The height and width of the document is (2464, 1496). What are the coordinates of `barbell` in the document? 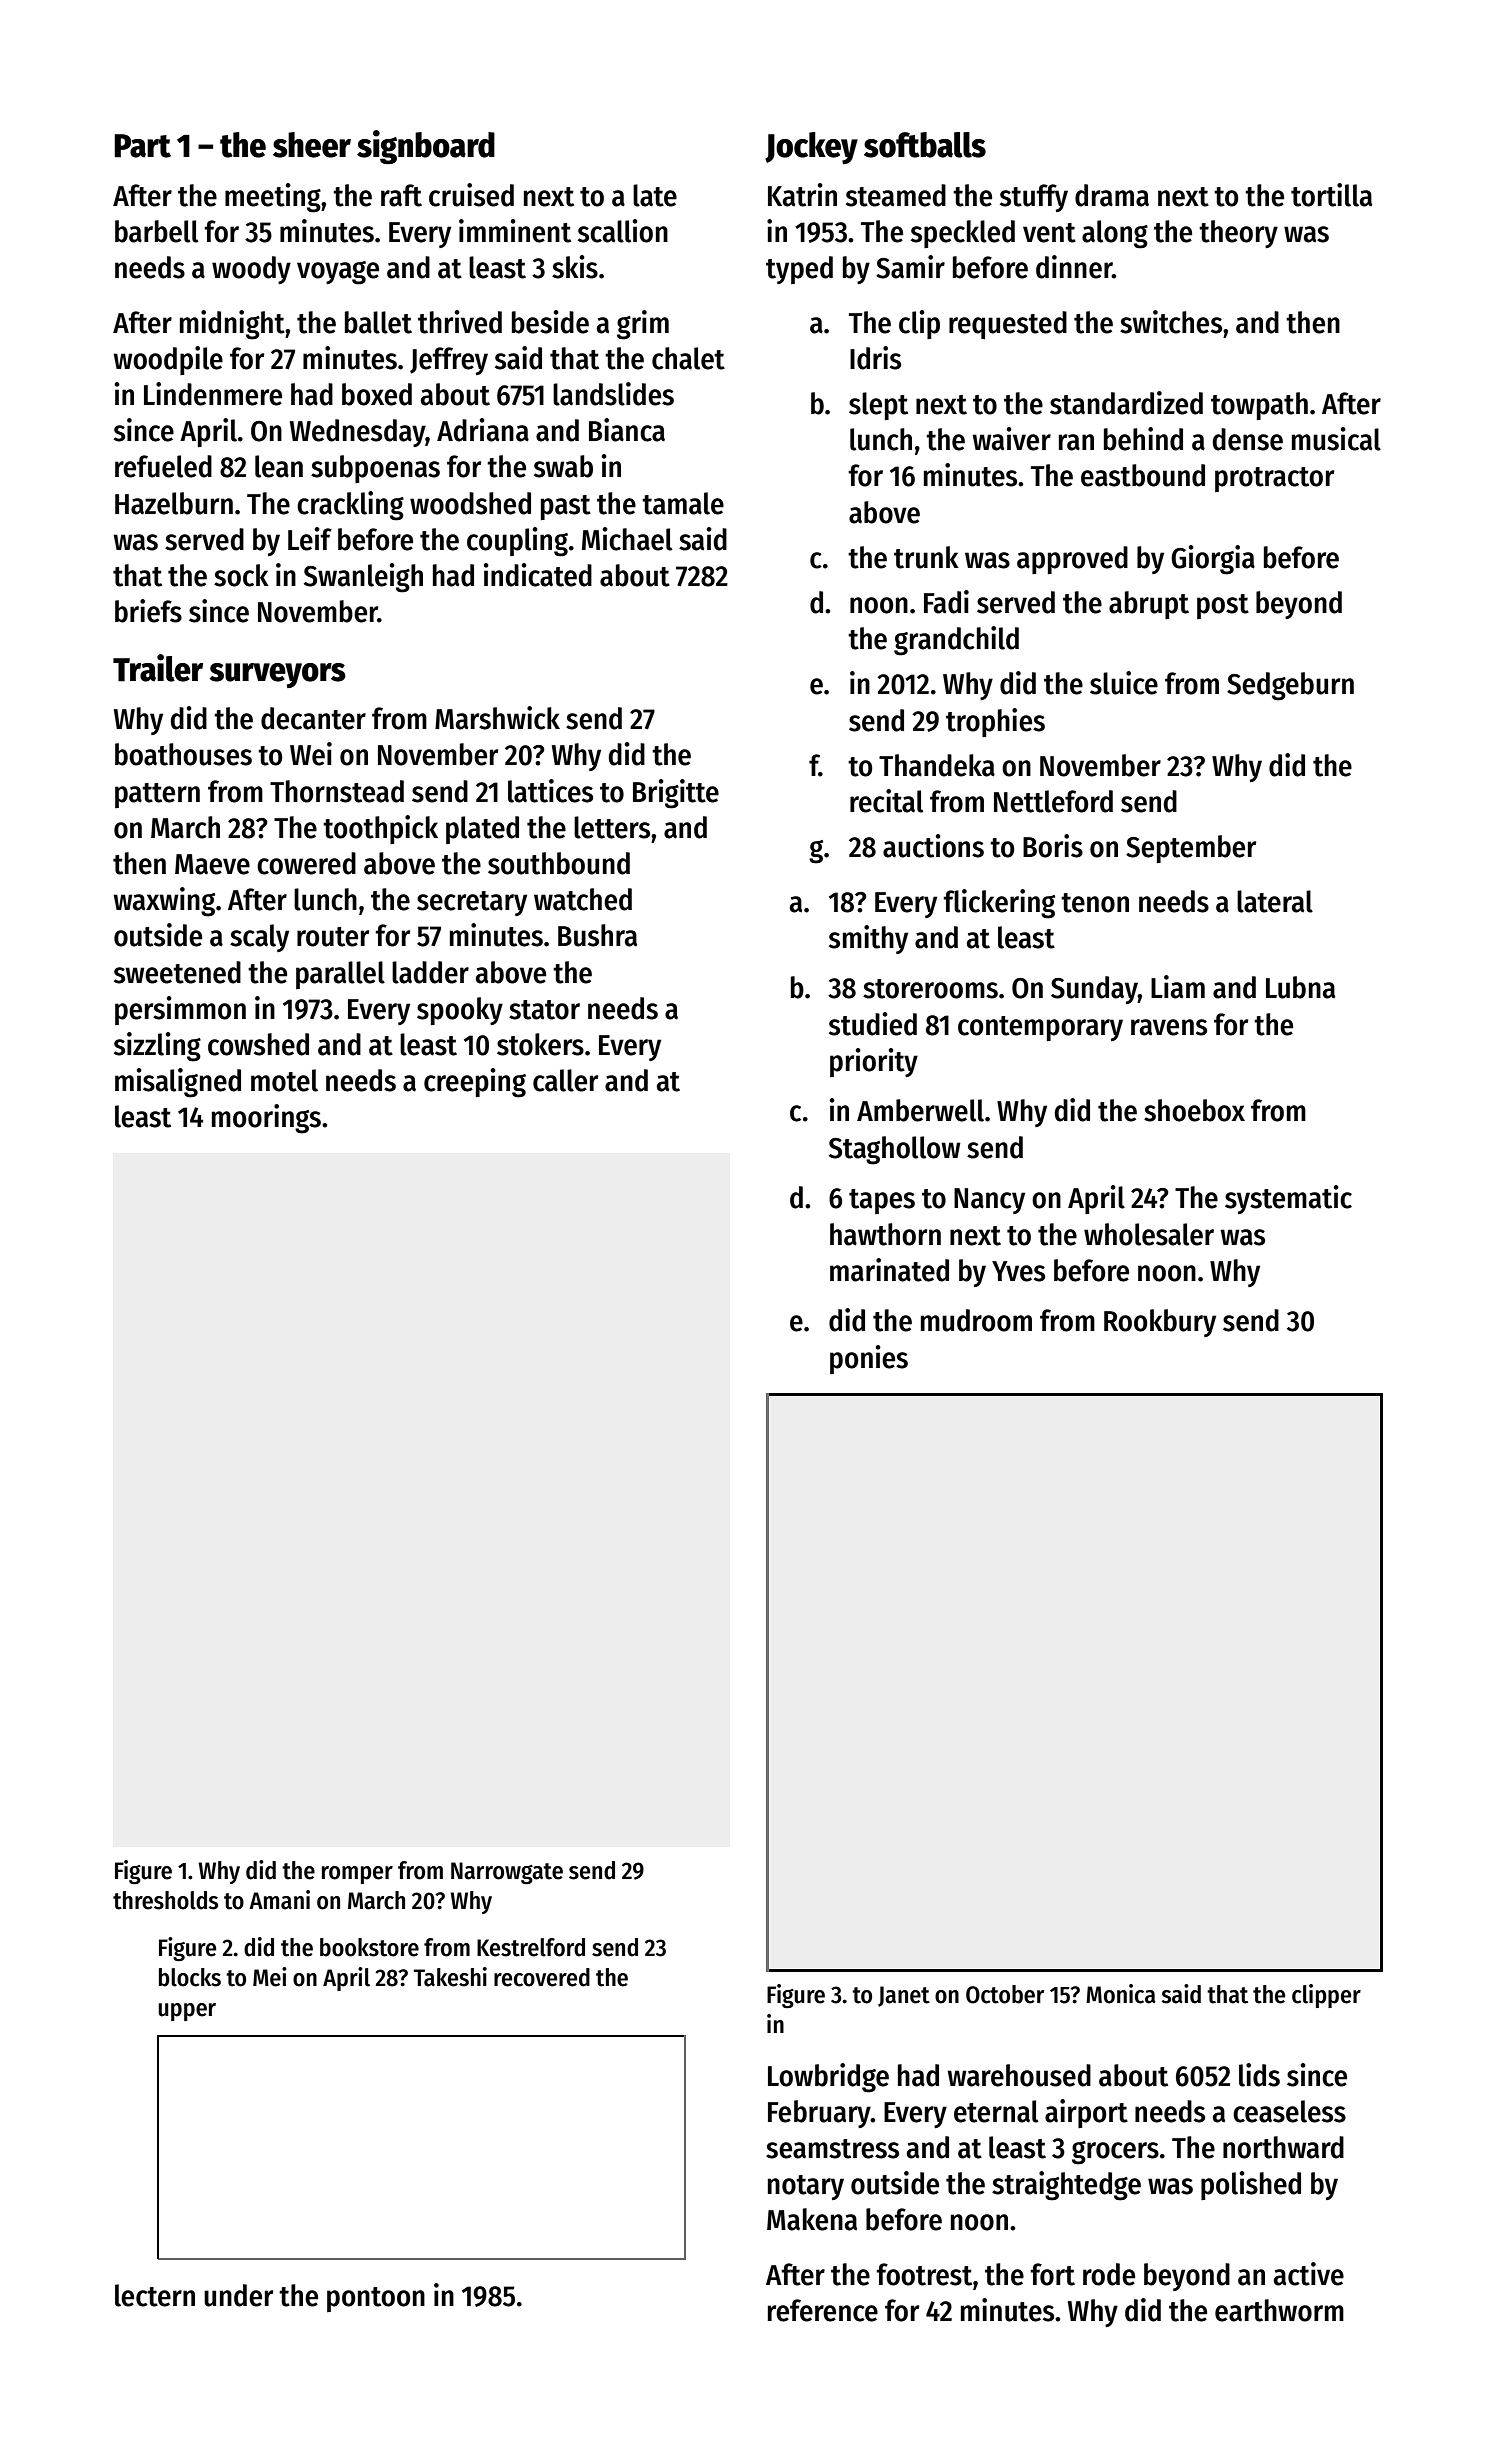 It's located at (156, 231).
